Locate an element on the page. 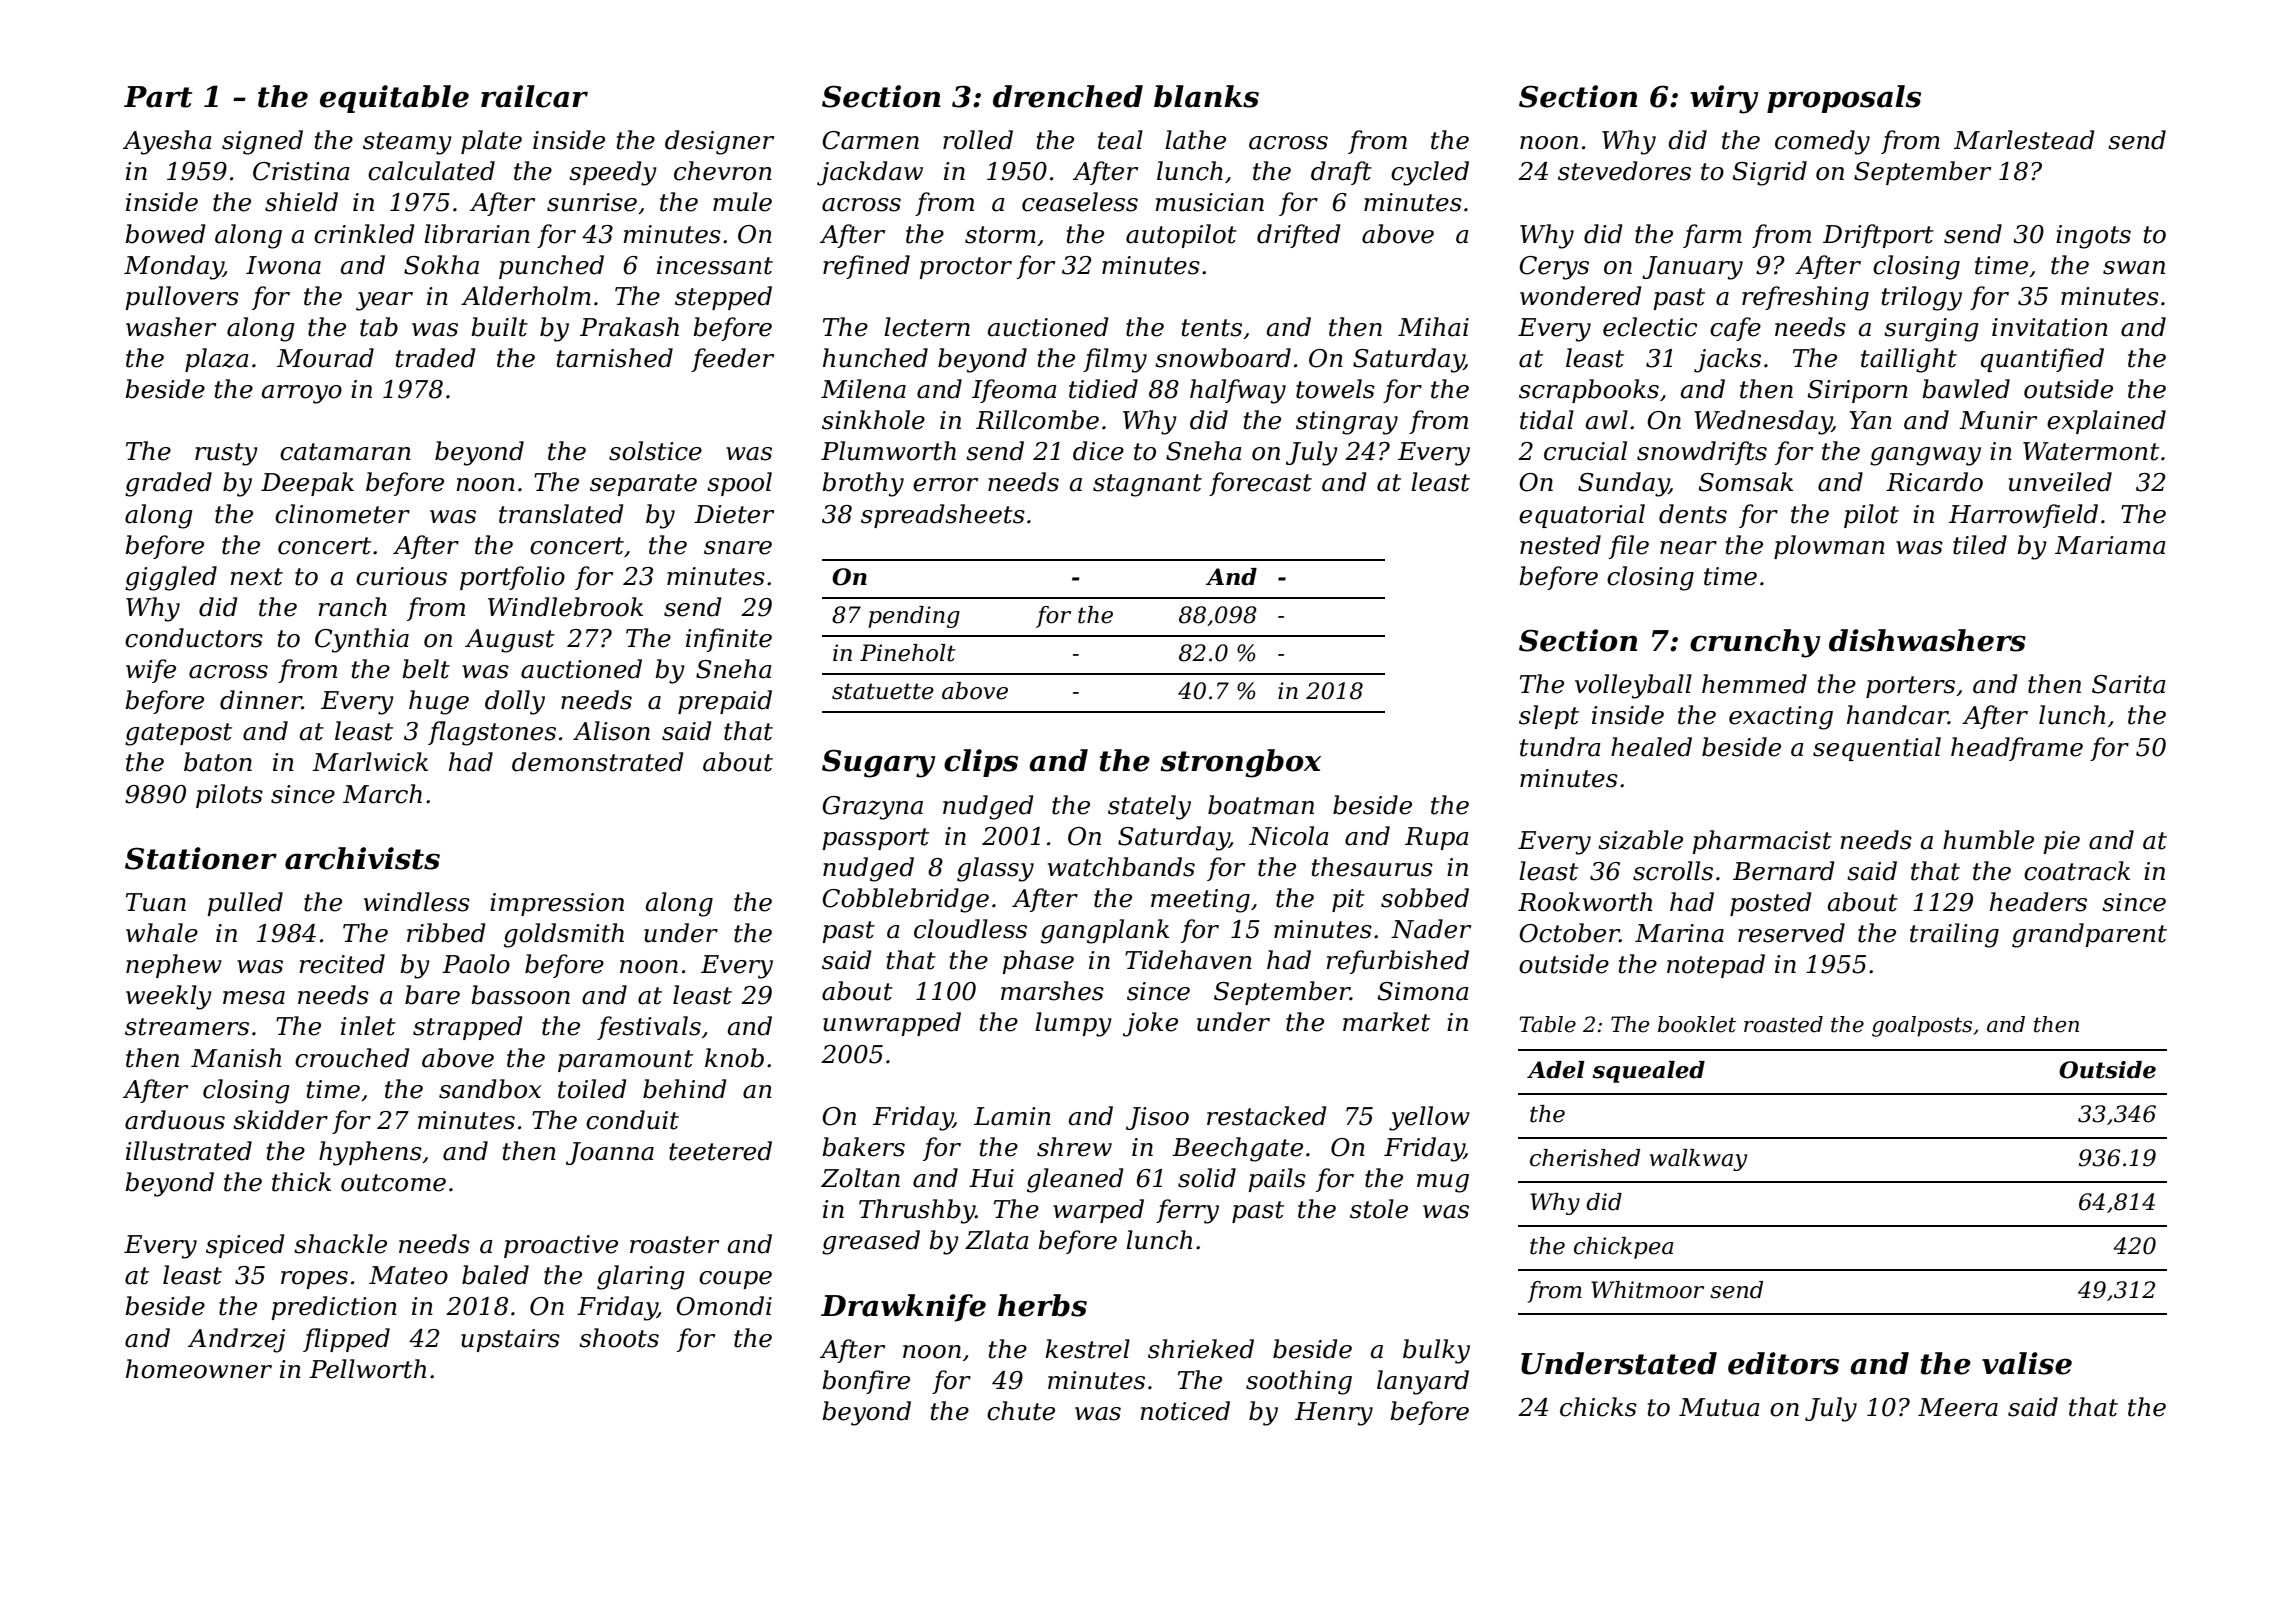 The height and width of the image is (1620, 2292). signed is located at coordinates (262, 142).
